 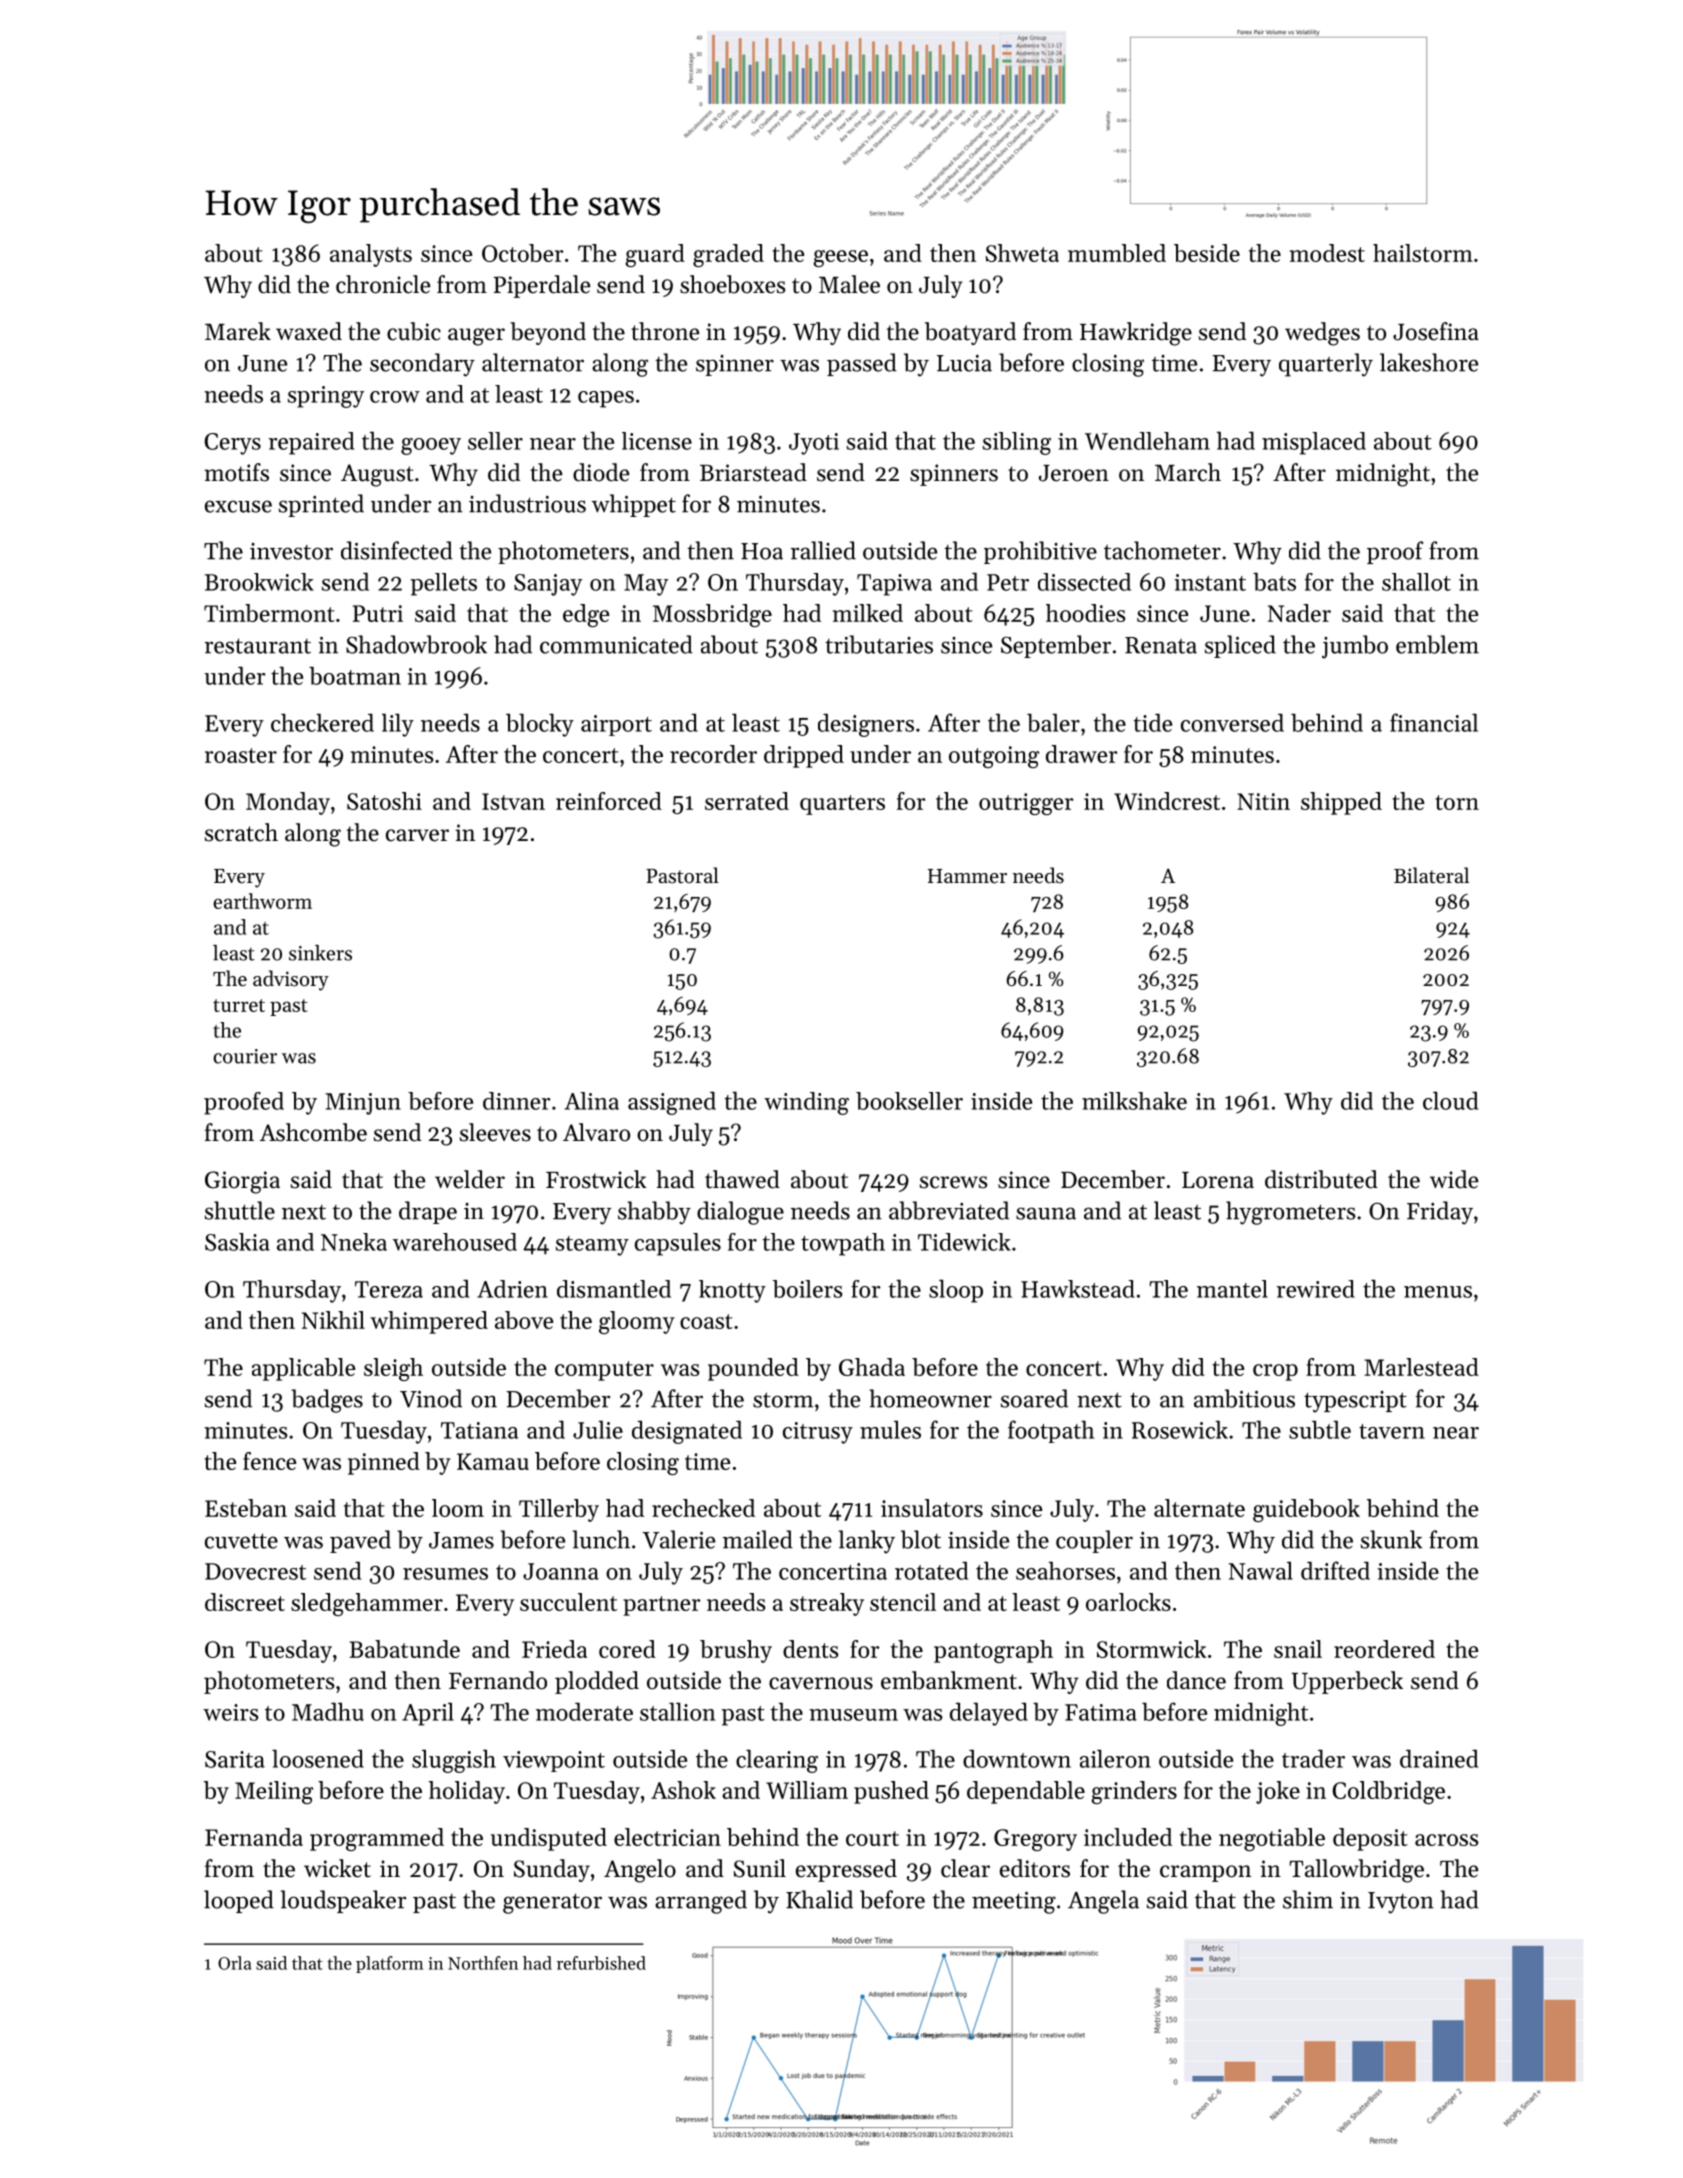 I want to click on applicable, so click(x=303, y=1369).
